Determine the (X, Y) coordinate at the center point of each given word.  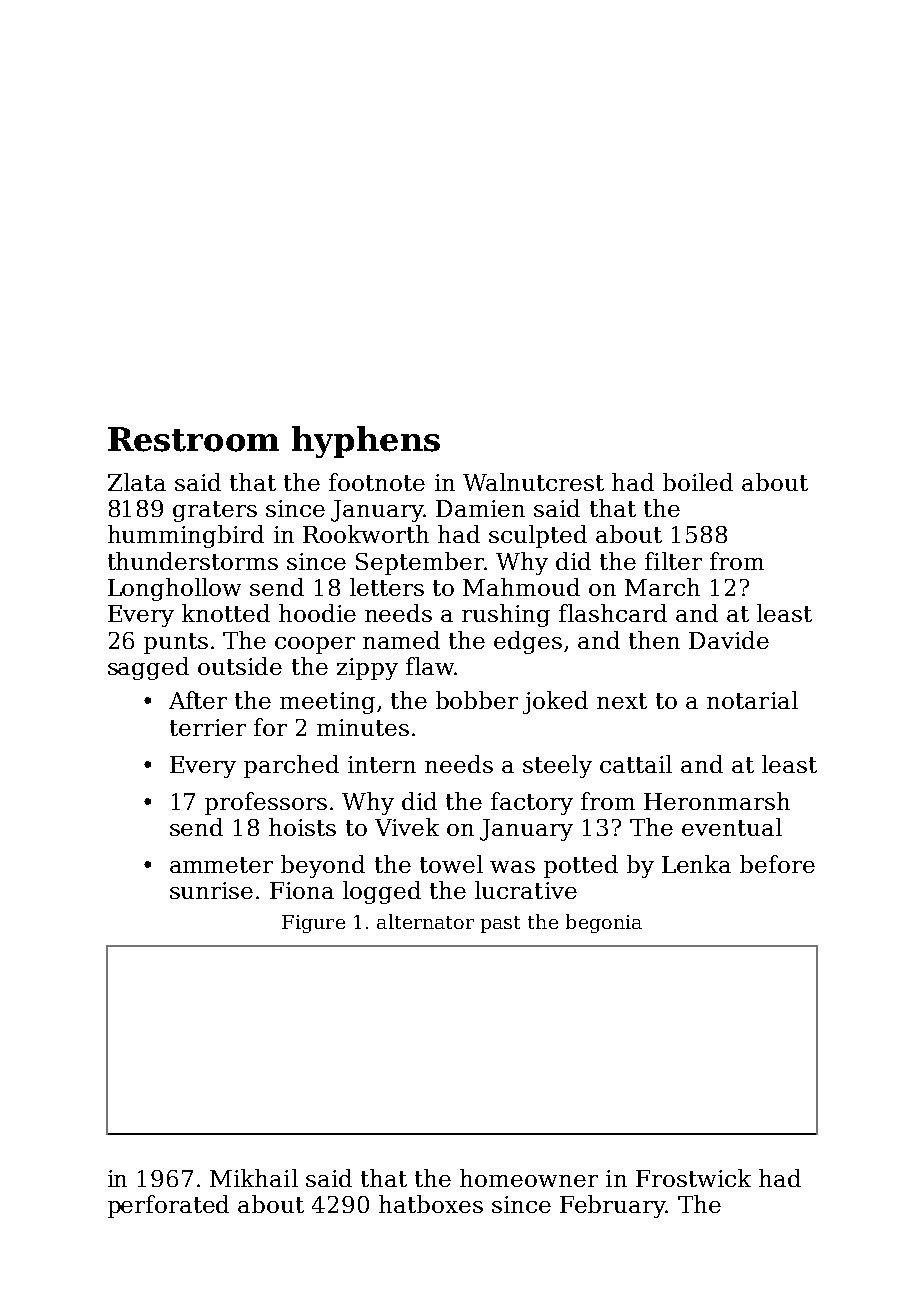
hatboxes (431, 1204)
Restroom (193, 439)
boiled (698, 482)
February (613, 1206)
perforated (168, 1206)
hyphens (366, 442)
